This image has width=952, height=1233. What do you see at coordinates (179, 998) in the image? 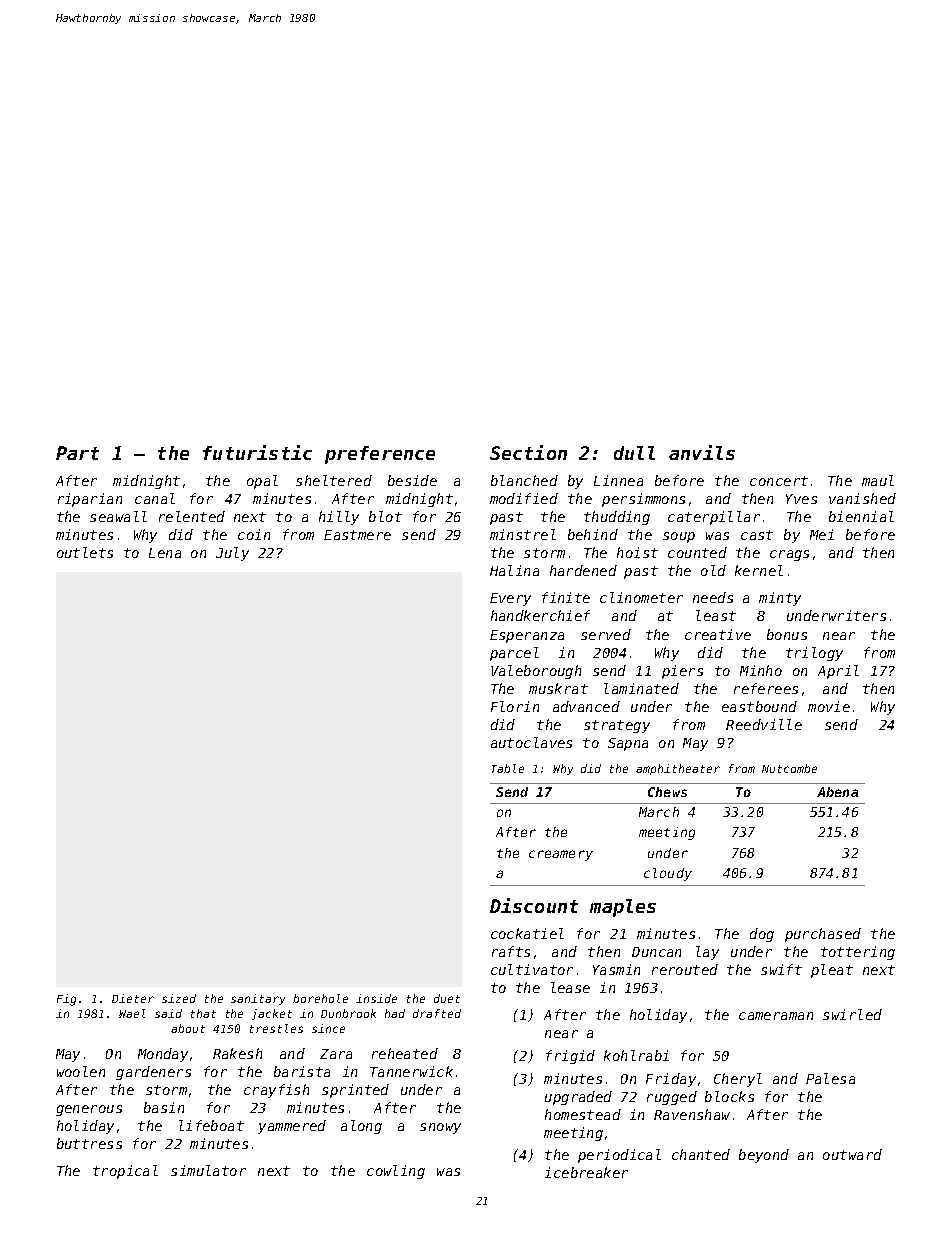
I see `sized` at bounding box center [179, 998].
